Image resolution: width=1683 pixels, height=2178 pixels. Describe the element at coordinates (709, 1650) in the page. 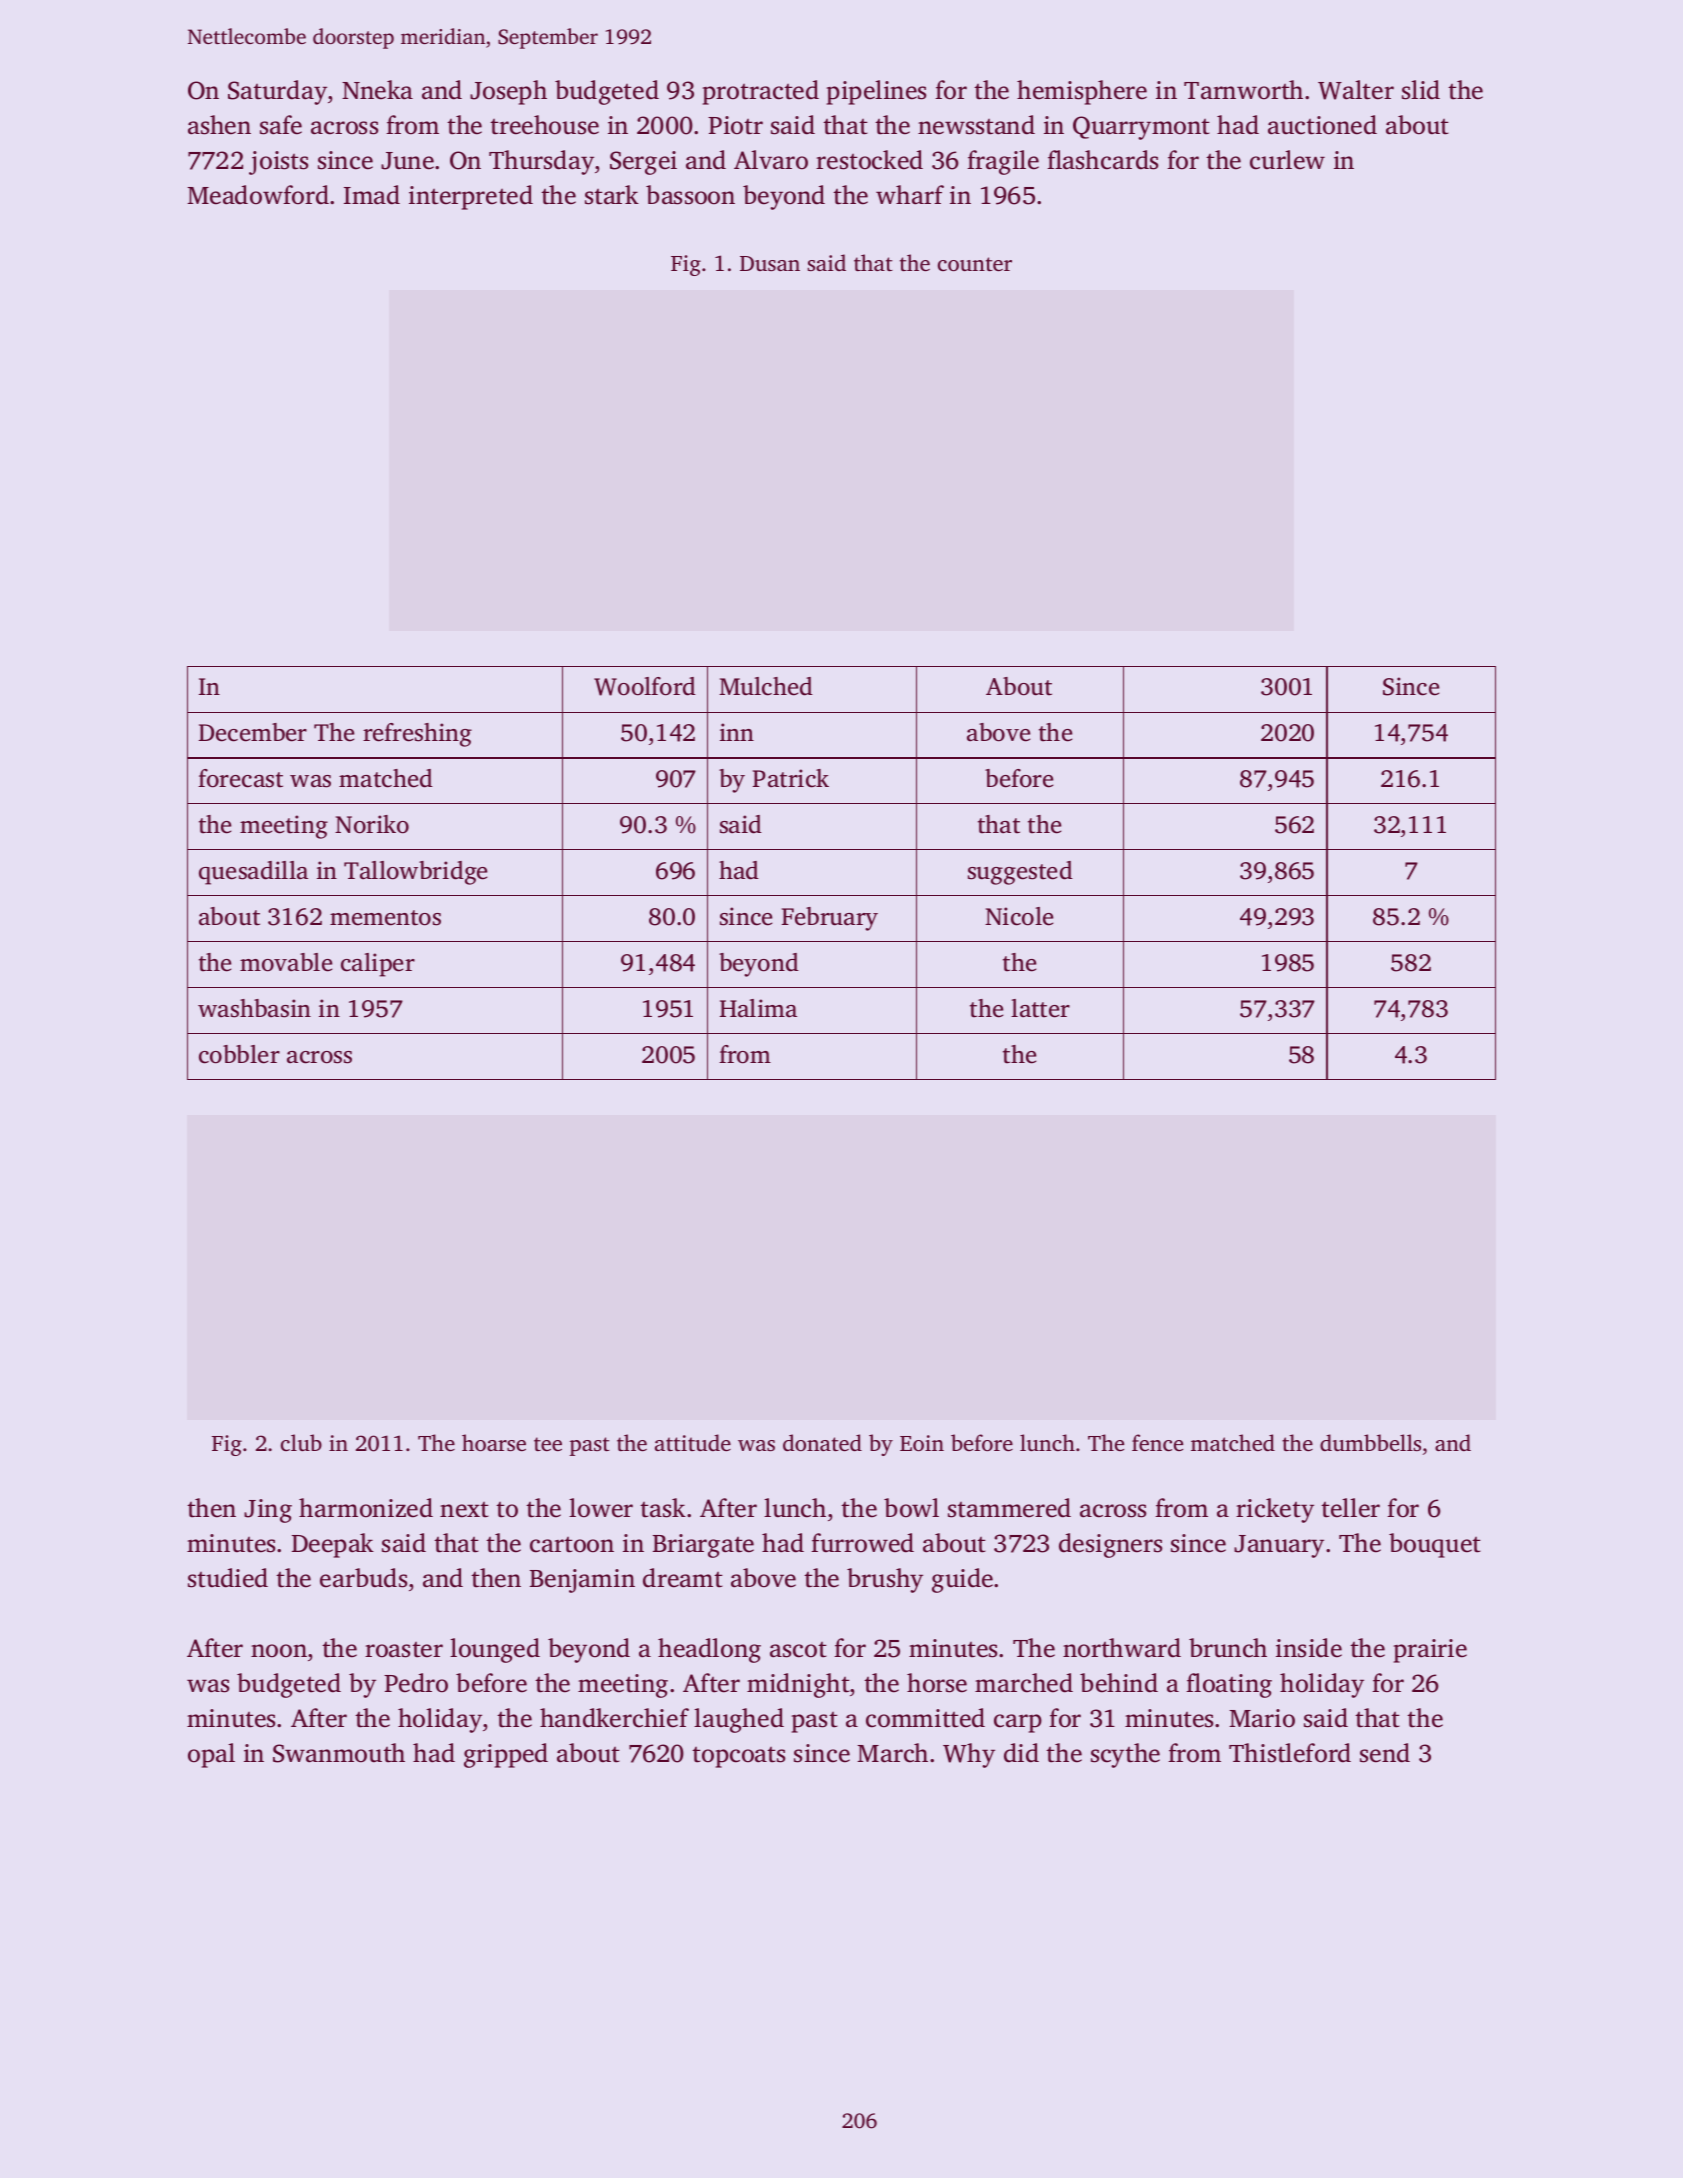

I see `headlong` at that location.
